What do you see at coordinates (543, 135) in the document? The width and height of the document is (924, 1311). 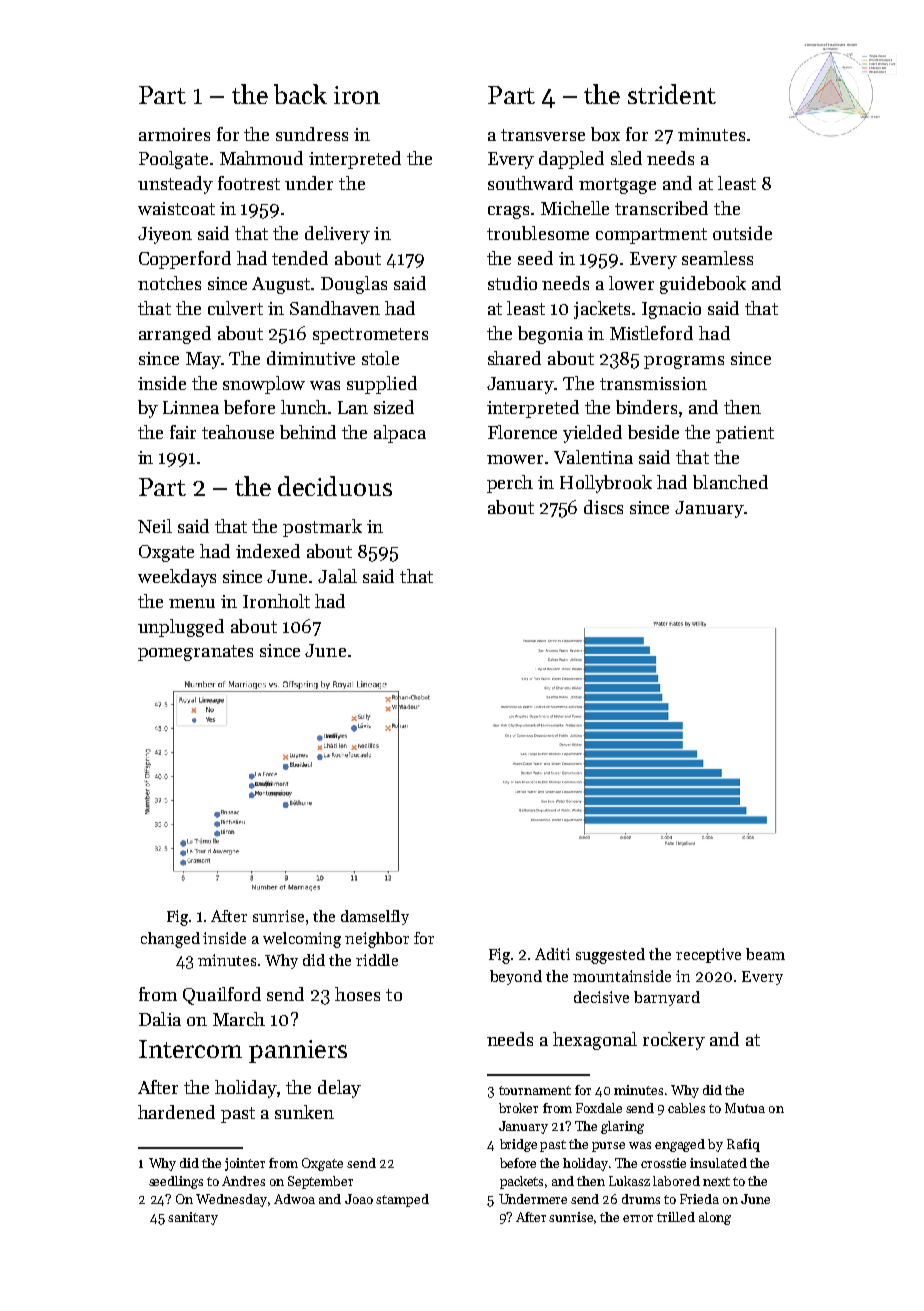 I see `transverse` at bounding box center [543, 135].
